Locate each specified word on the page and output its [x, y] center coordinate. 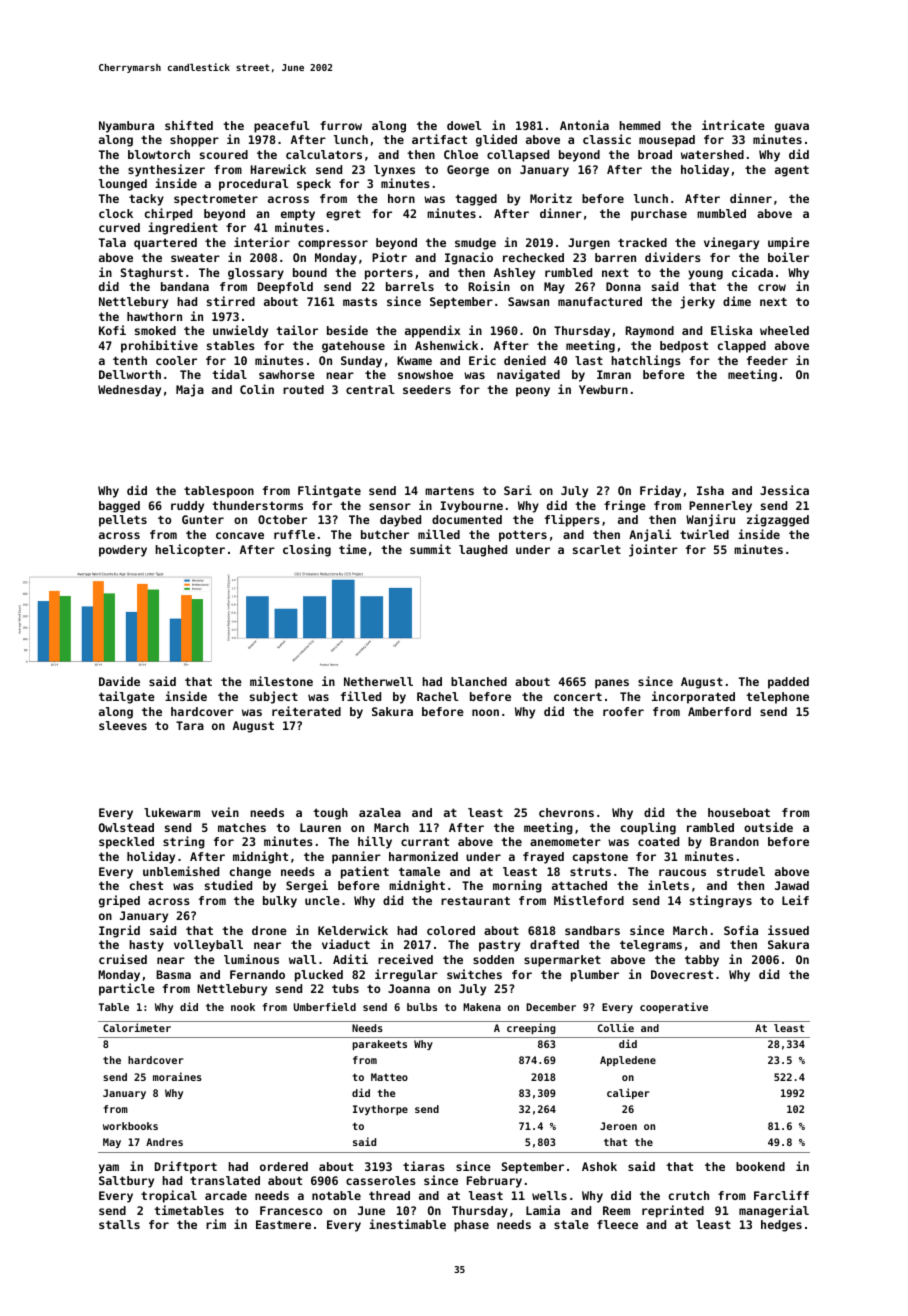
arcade [226, 1195]
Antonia [584, 125]
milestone [281, 681]
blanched [479, 681]
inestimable [407, 1224]
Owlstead [126, 827]
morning [517, 886]
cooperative [674, 1007]
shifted [189, 125]
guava [792, 128]
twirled [704, 534]
